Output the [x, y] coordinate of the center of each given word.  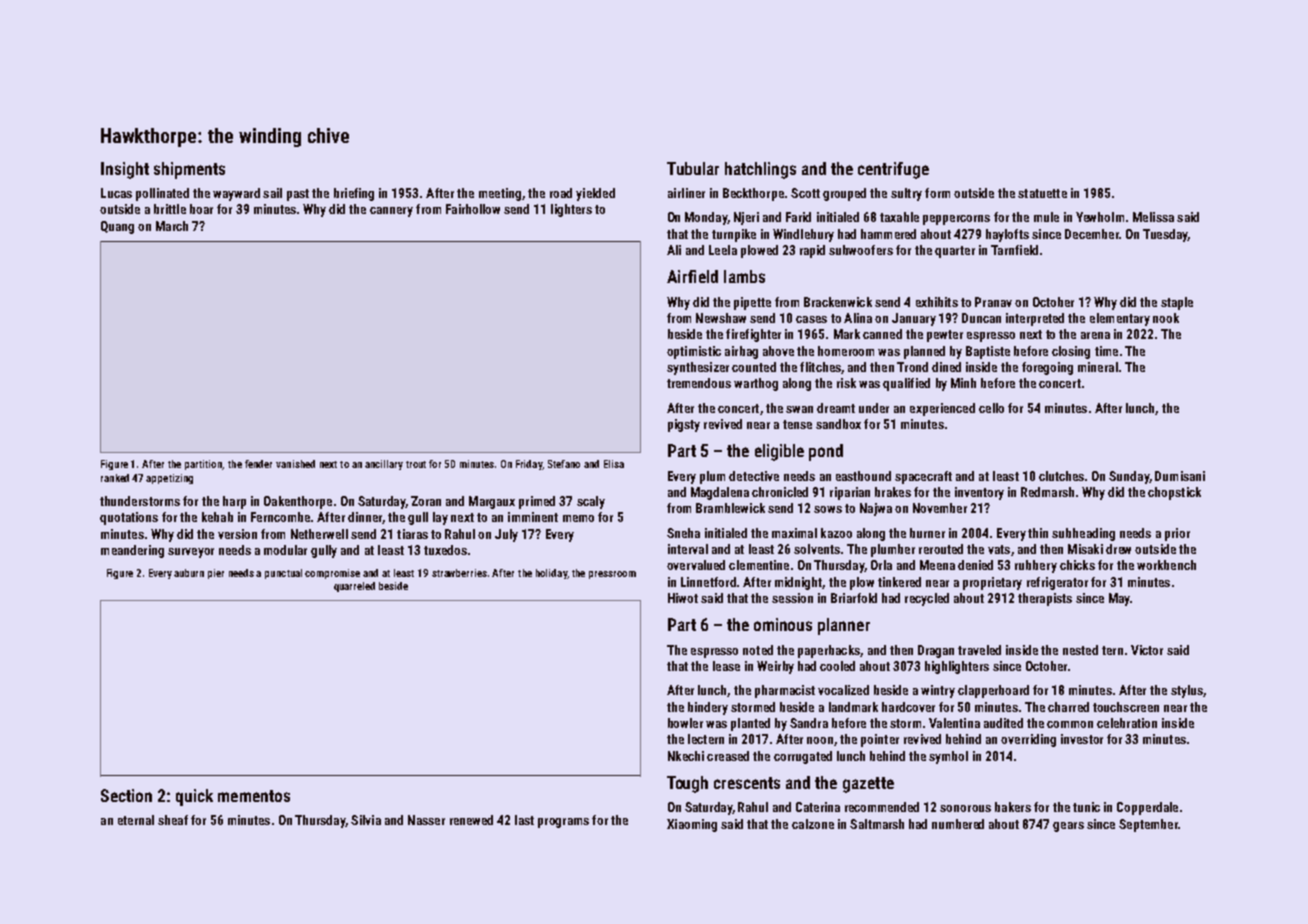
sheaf [173, 820]
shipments [189, 170]
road [561, 193]
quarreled [354, 587]
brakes [893, 492]
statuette [1042, 193]
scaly [591, 502]
